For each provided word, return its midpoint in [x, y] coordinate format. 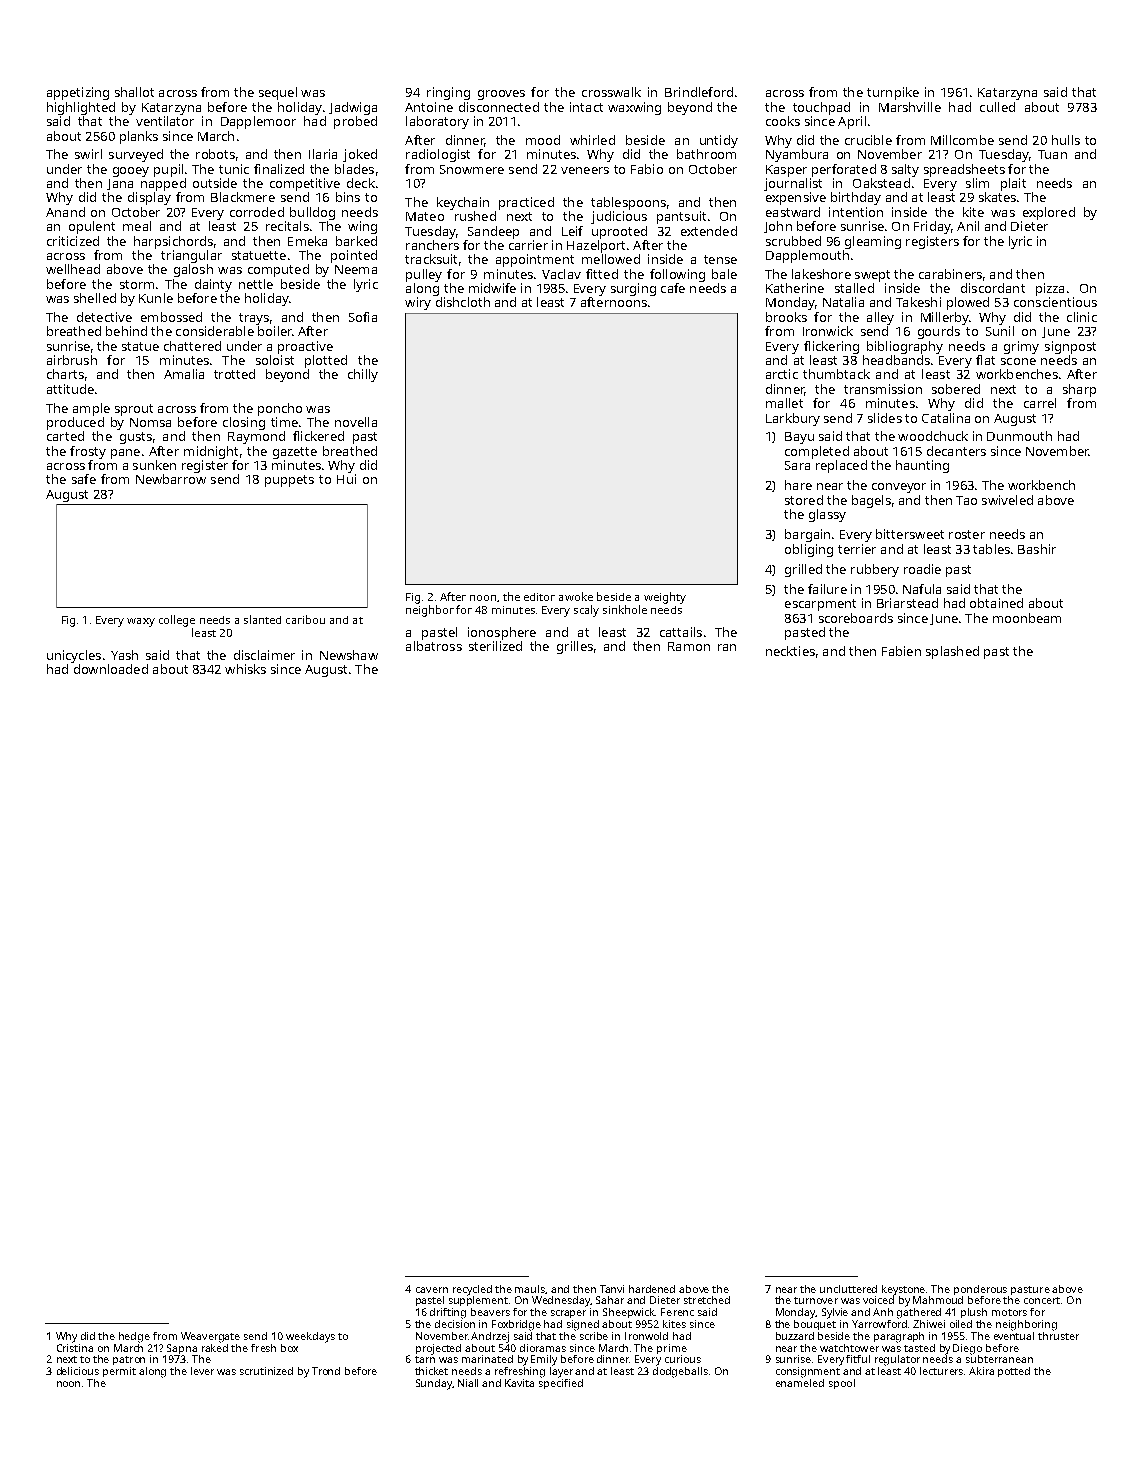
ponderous [980, 1290]
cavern [432, 1290]
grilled [803, 570]
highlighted [81, 108]
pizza [1050, 289]
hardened [652, 1289]
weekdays [310, 1337]
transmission [883, 389]
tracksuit [431, 259]
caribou [305, 619]
